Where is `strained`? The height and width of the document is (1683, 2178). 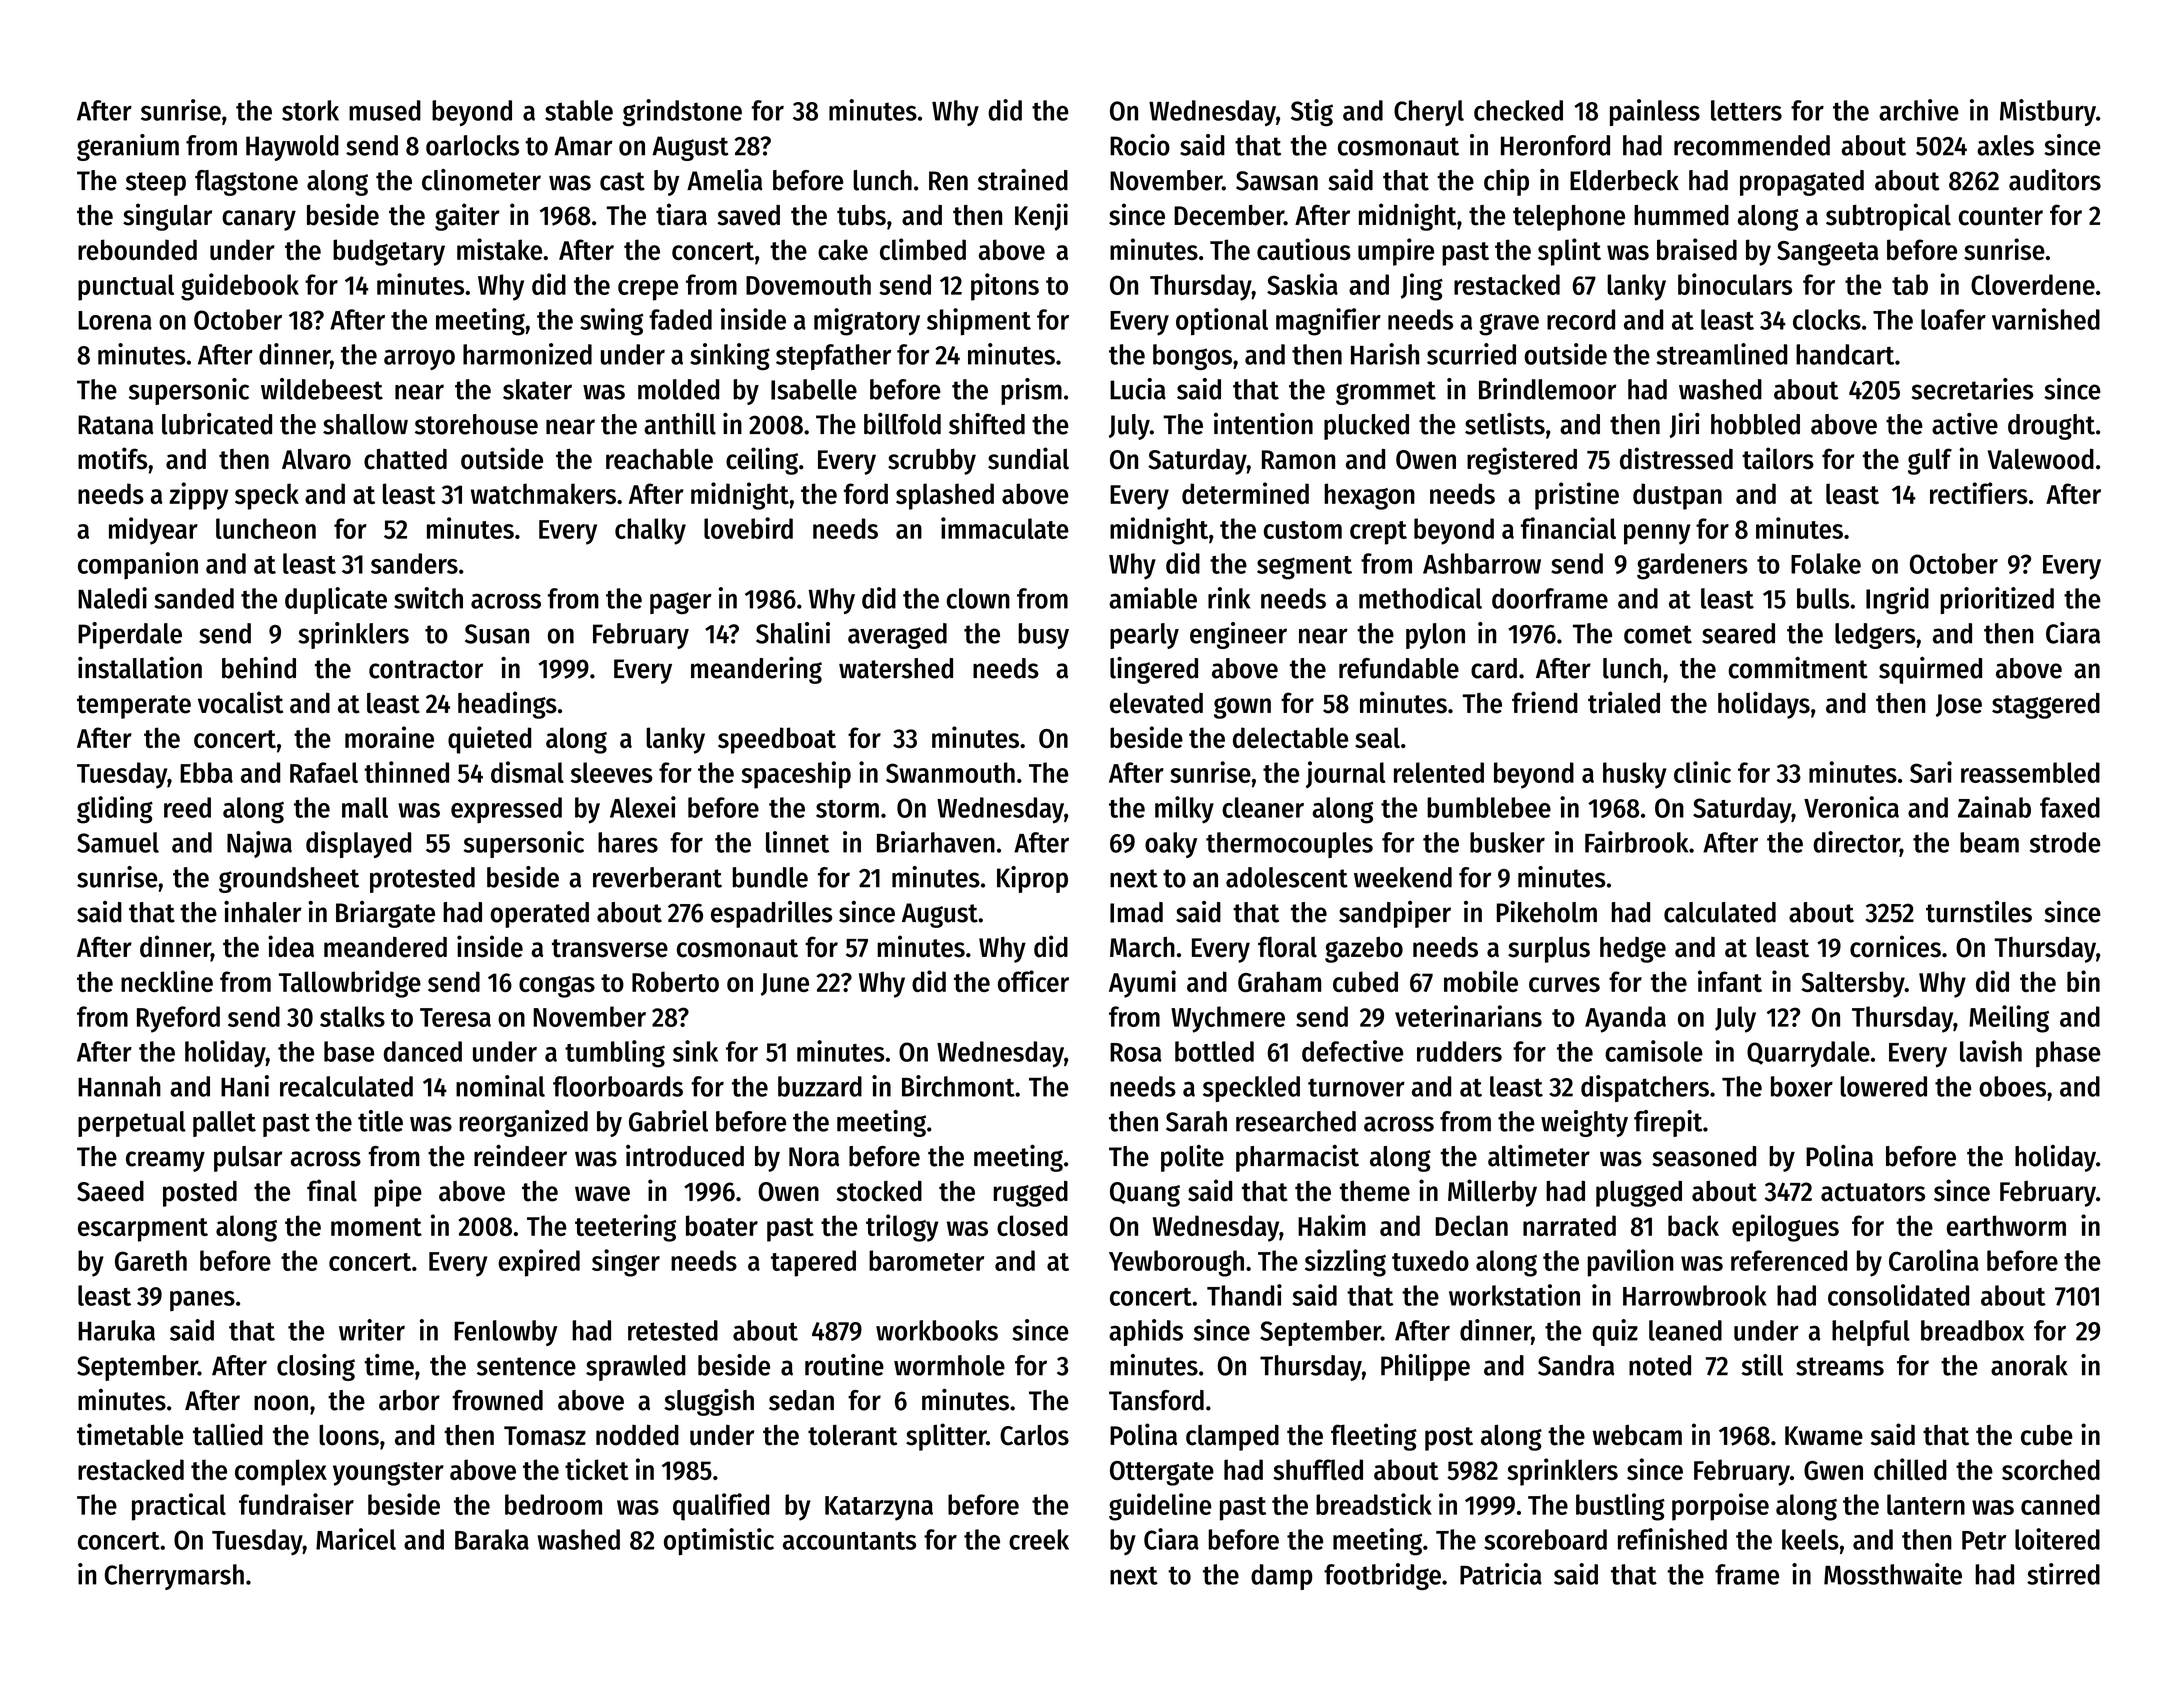
strained is located at coordinates (1023, 180).
